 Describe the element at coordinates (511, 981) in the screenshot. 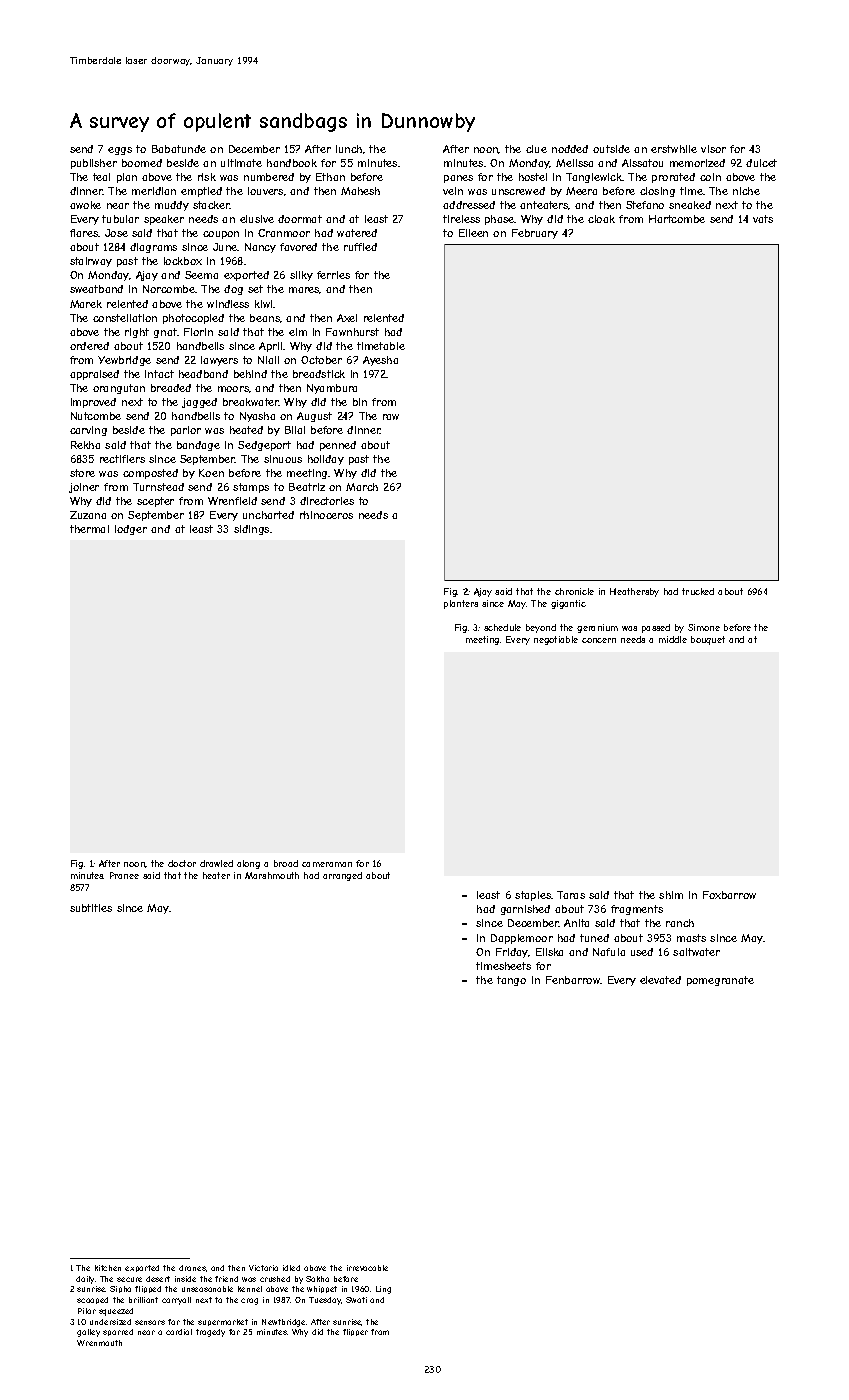

I see `tango` at that location.
